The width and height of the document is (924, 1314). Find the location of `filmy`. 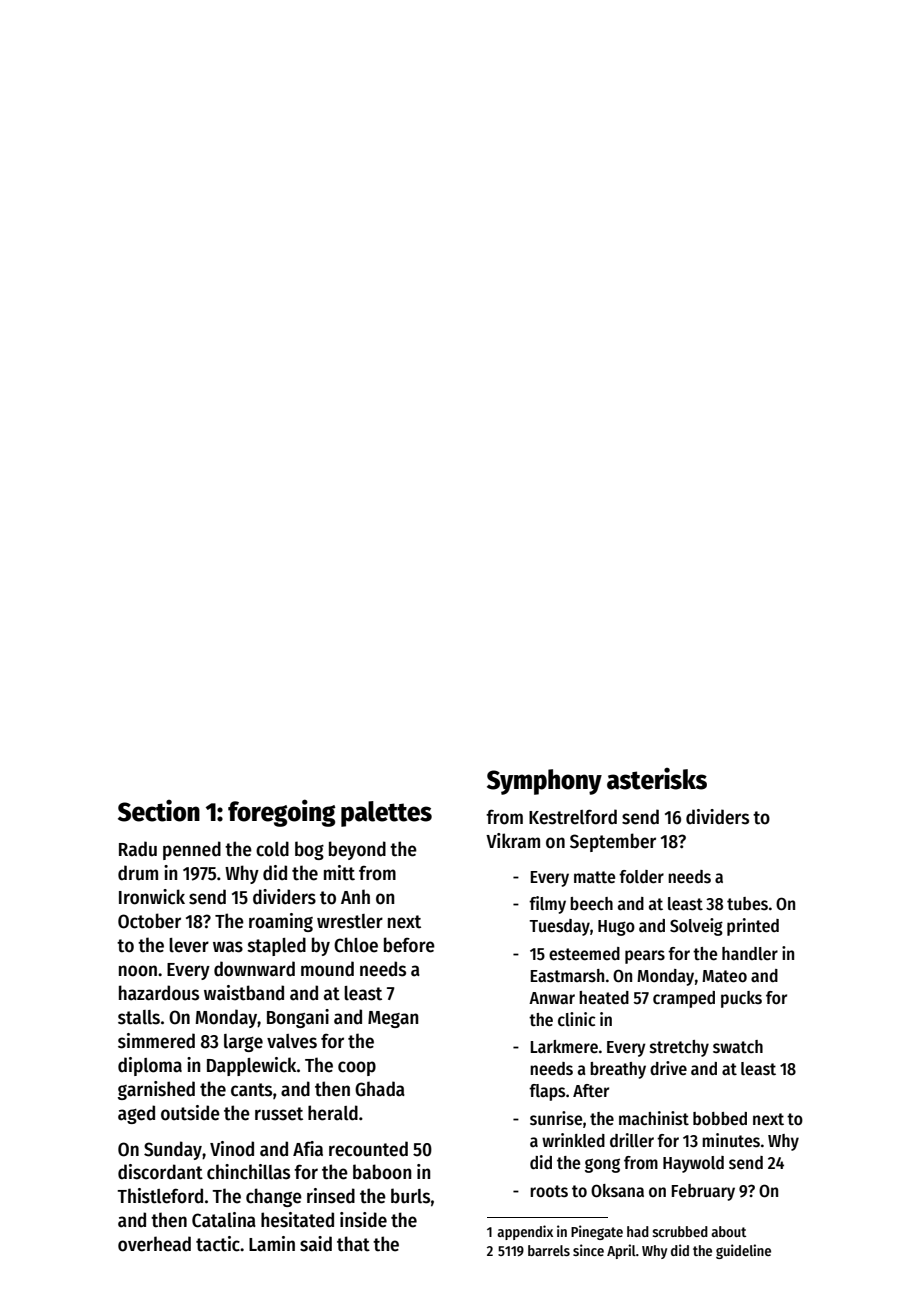

filmy is located at coordinates (547, 905).
